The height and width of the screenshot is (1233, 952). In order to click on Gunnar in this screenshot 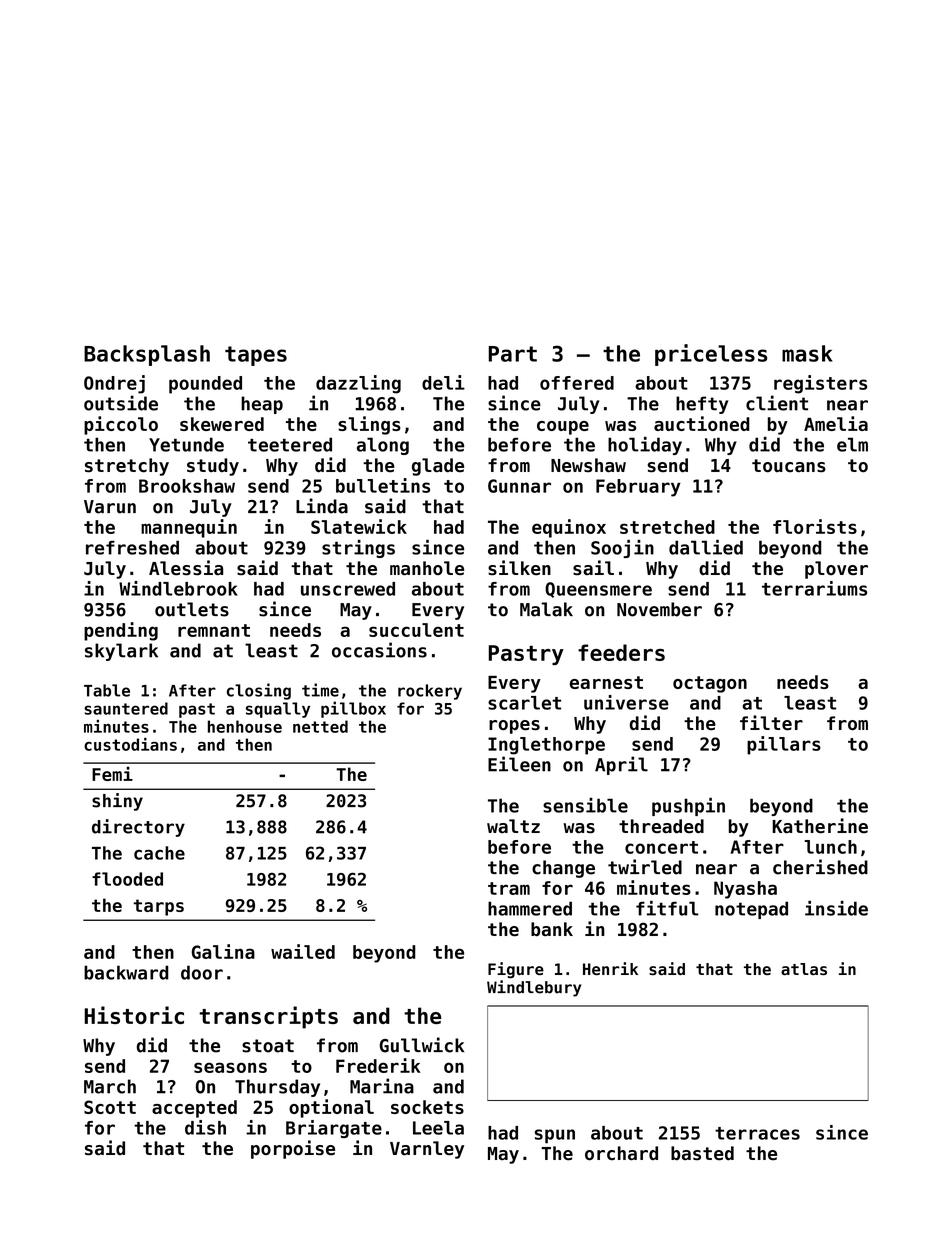, I will do `click(519, 486)`.
